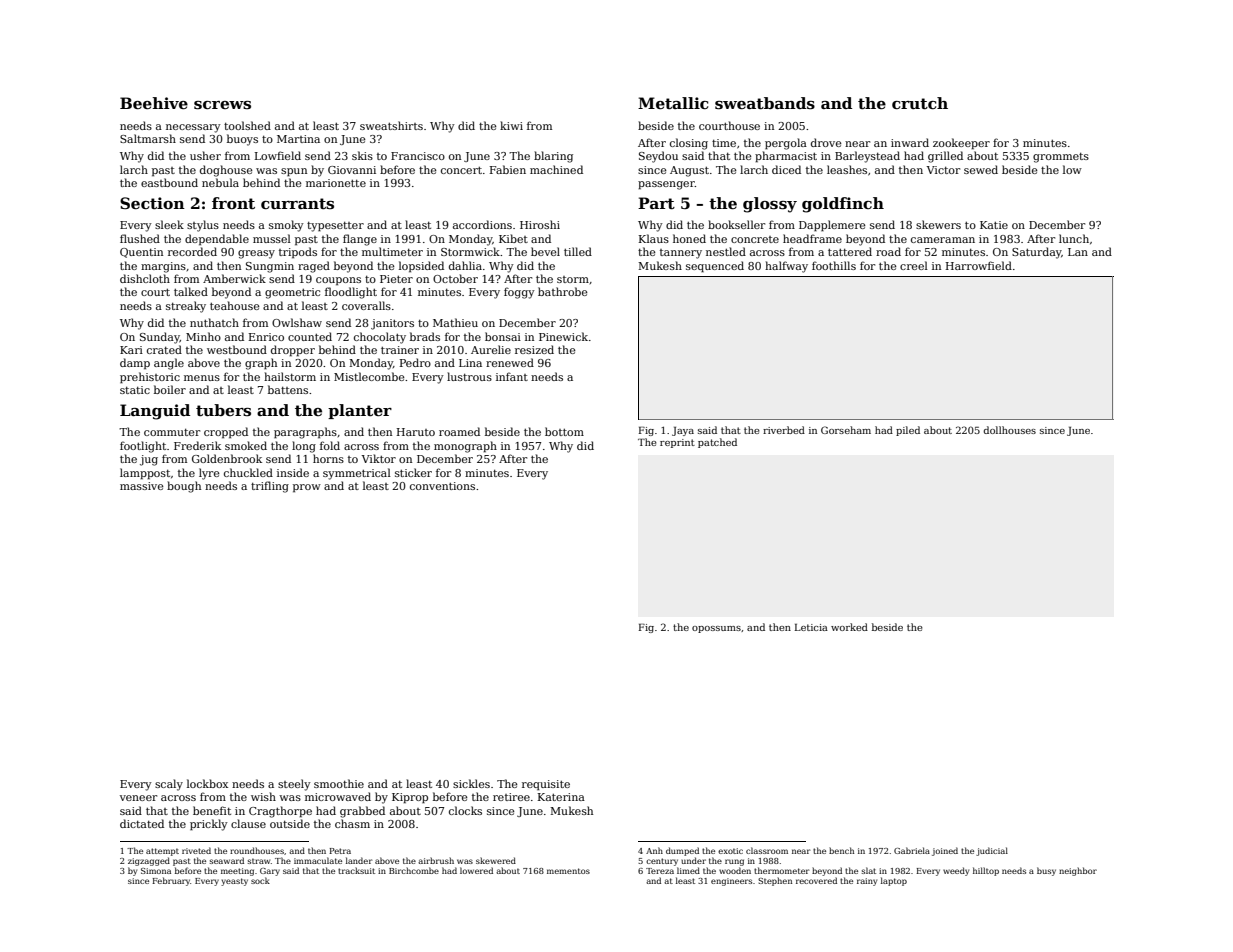  Describe the element at coordinates (1009, 430) in the screenshot. I see `dollhouses` at that location.
